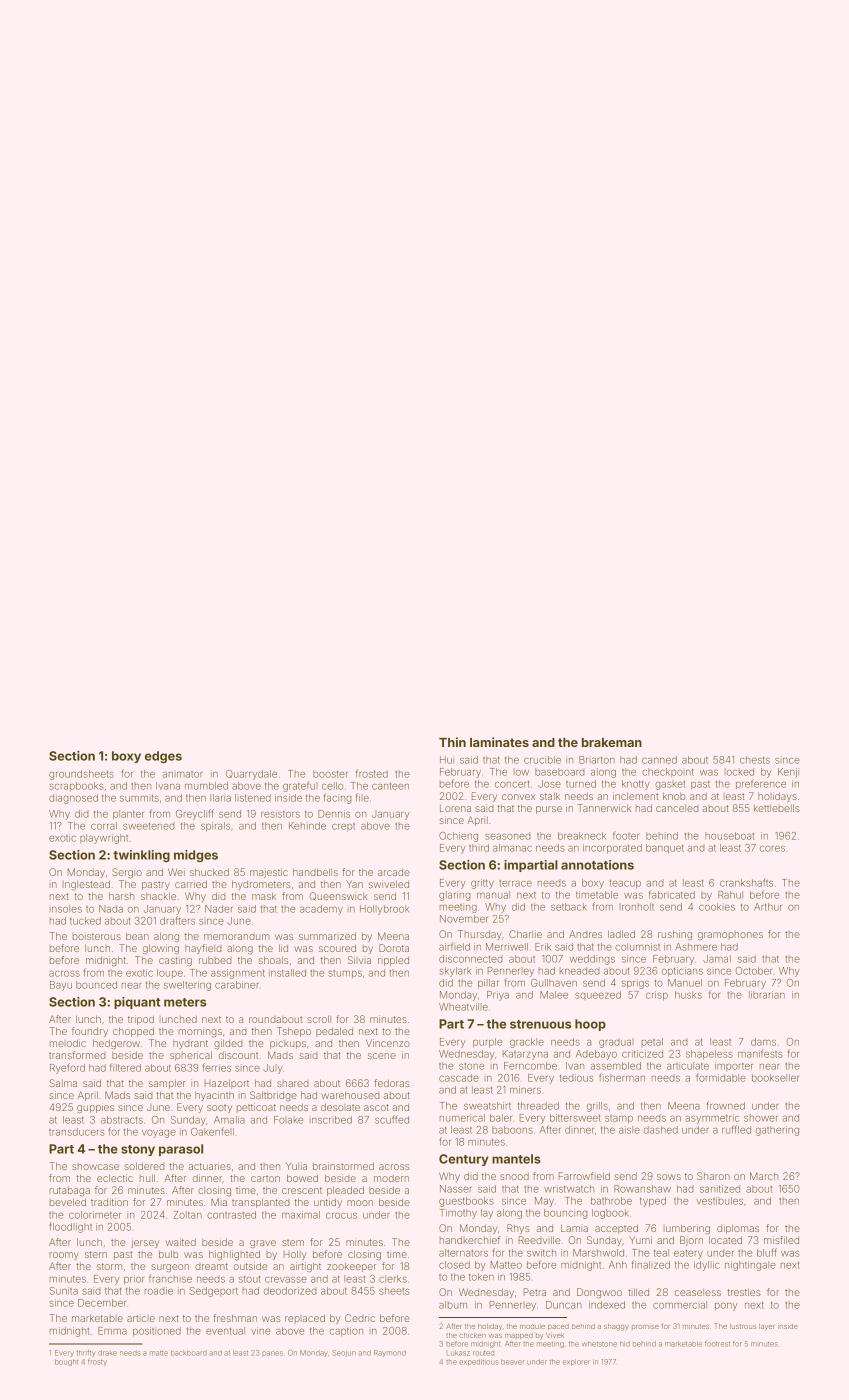  I want to click on Malee, so click(554, 995).
